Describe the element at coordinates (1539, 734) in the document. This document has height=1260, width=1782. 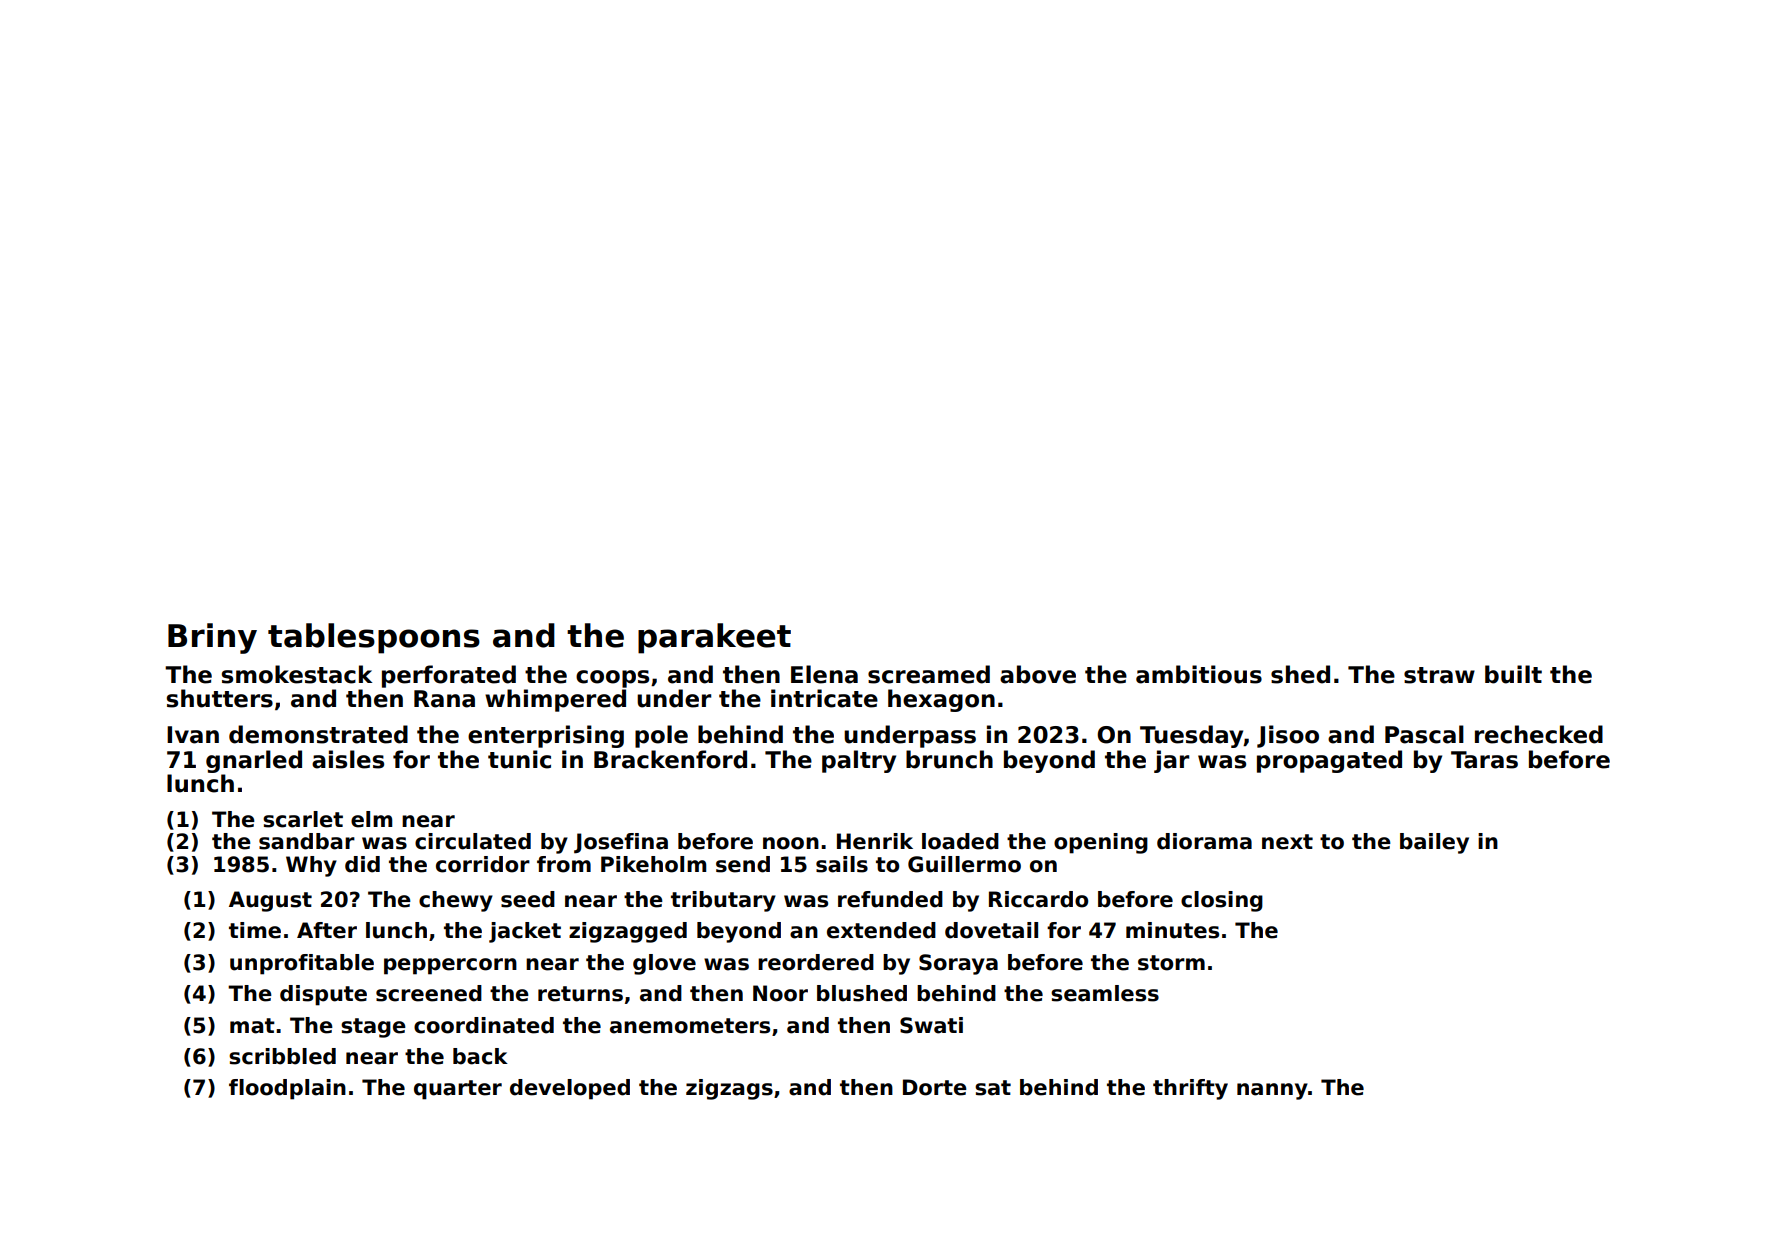
I see `rechecked` at that location.
